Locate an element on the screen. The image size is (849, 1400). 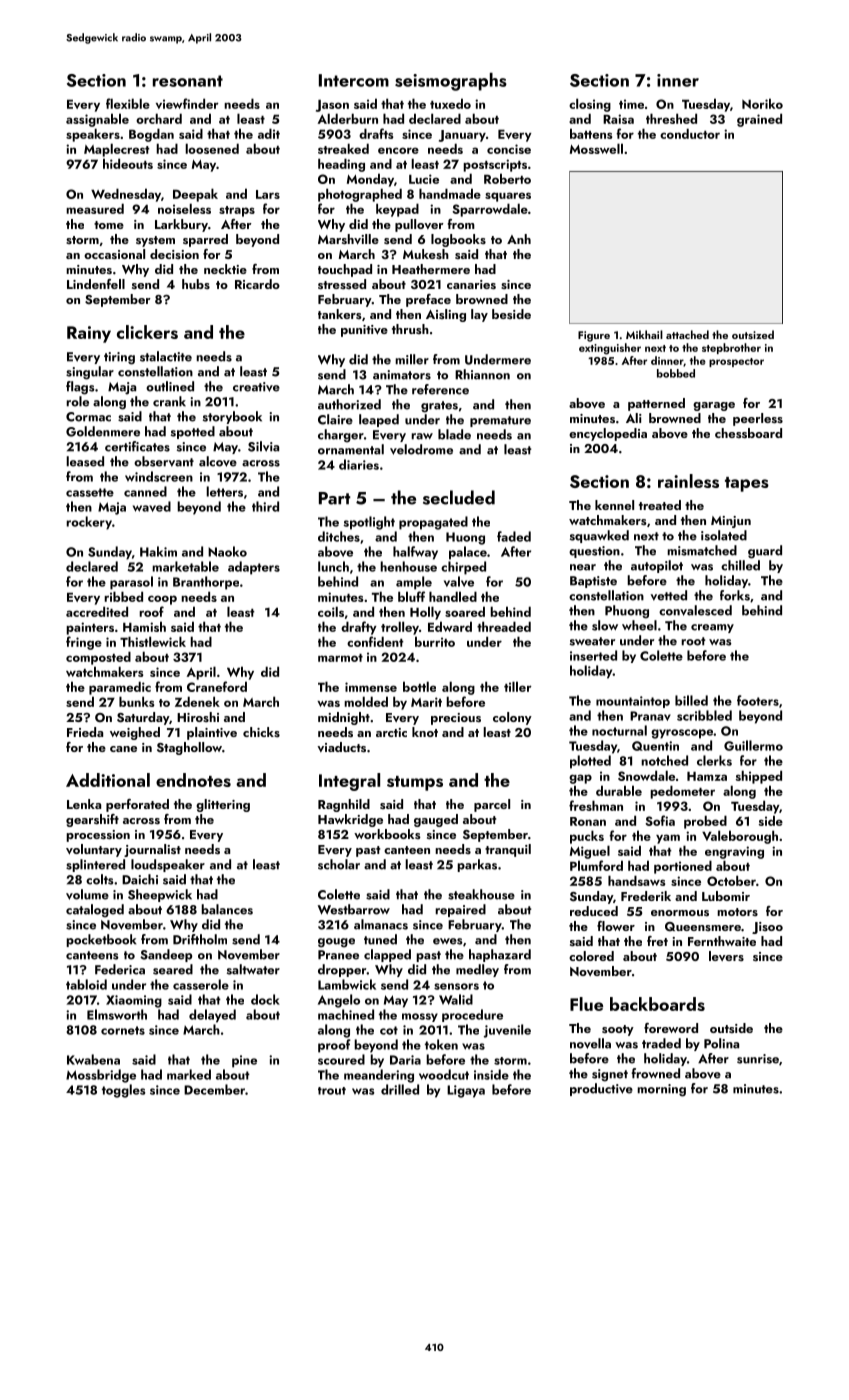
Jason is located at coordinates (332, 106).
